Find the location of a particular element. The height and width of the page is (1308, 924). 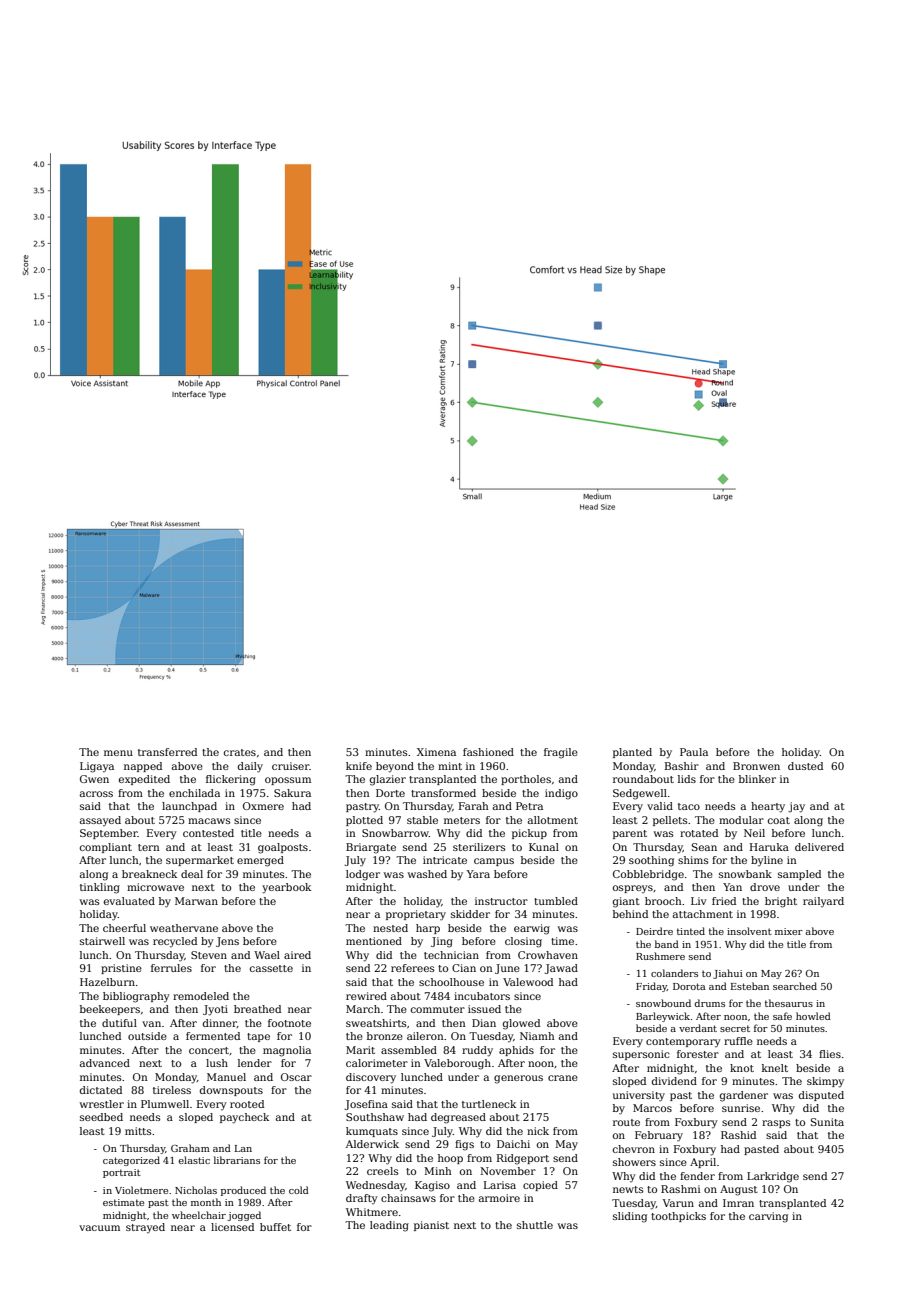

drafty is located at coordinates (362, 1199).
